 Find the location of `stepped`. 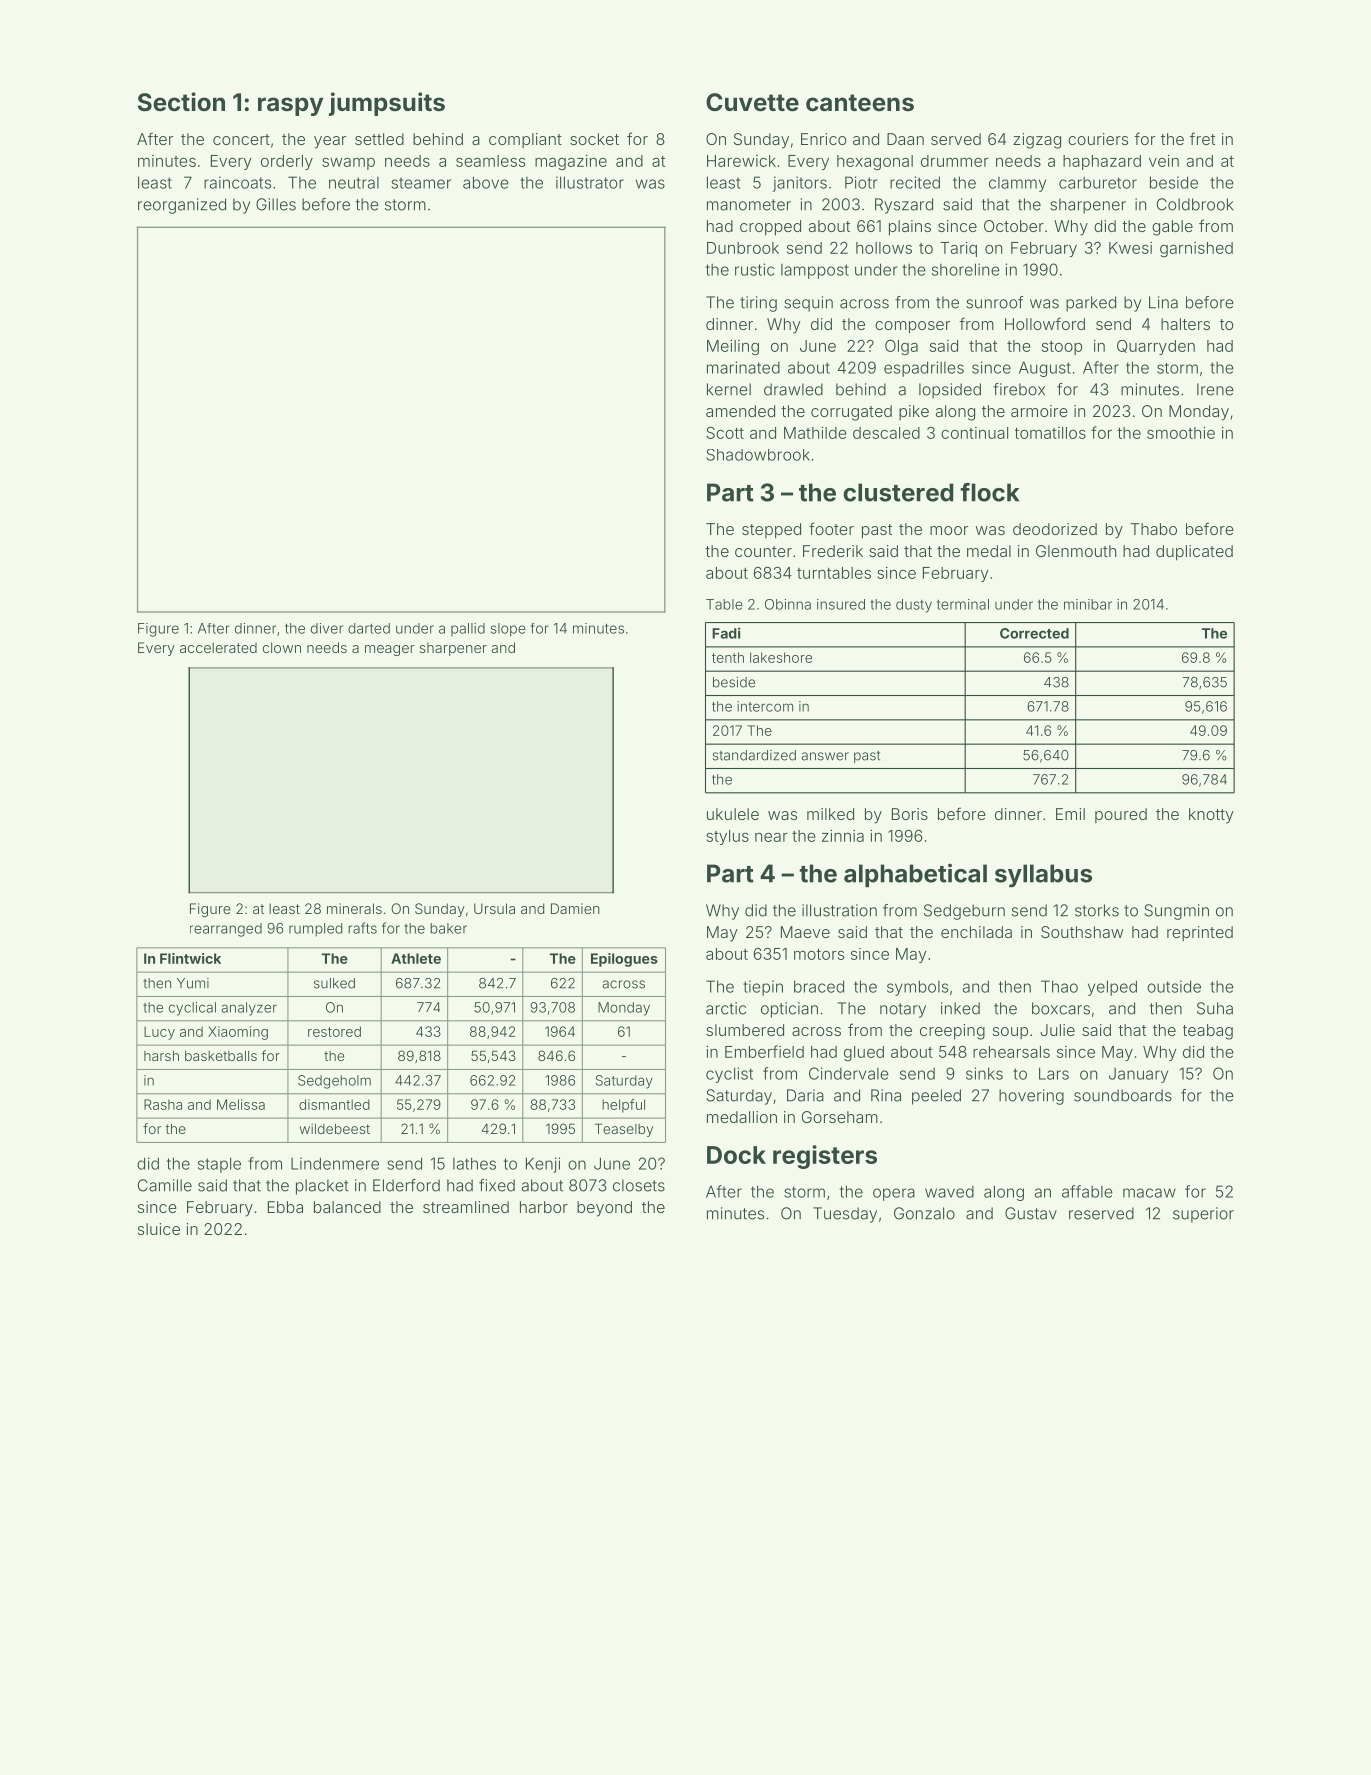

stepped is located at coordinates (771, 531).
